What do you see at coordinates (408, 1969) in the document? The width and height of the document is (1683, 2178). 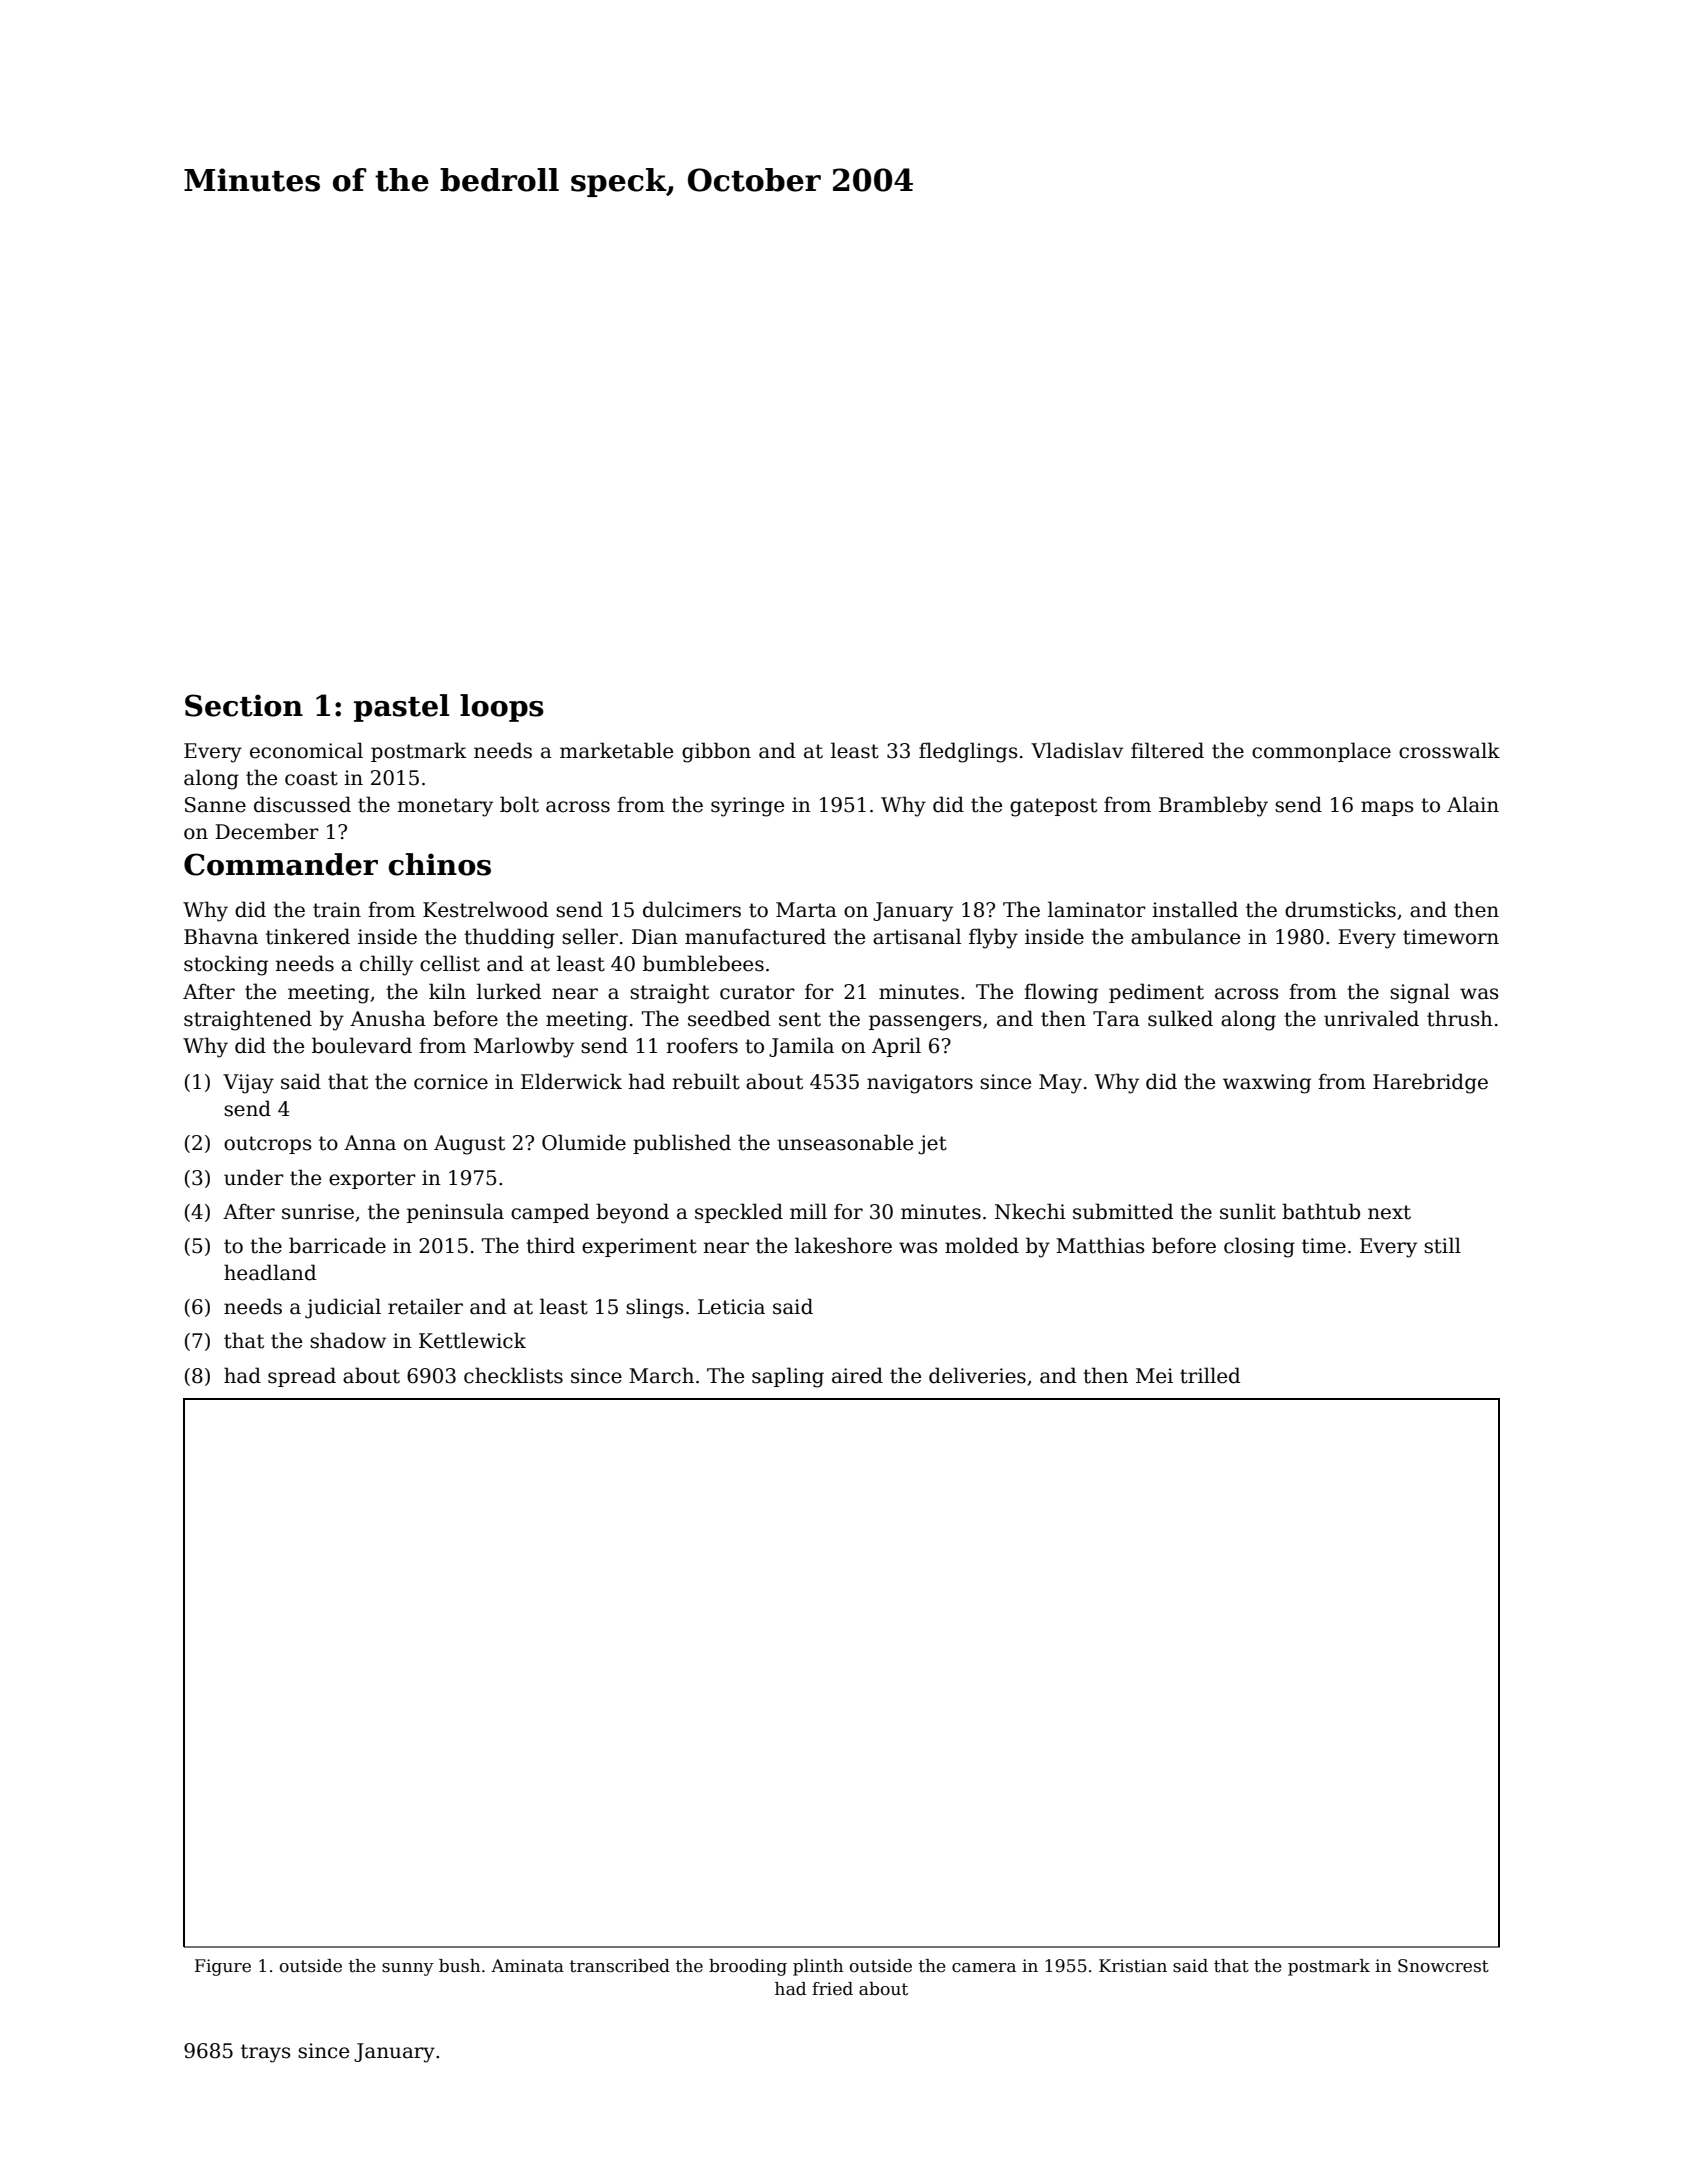 I see `sunny` at bounding box center [408, 1969].
